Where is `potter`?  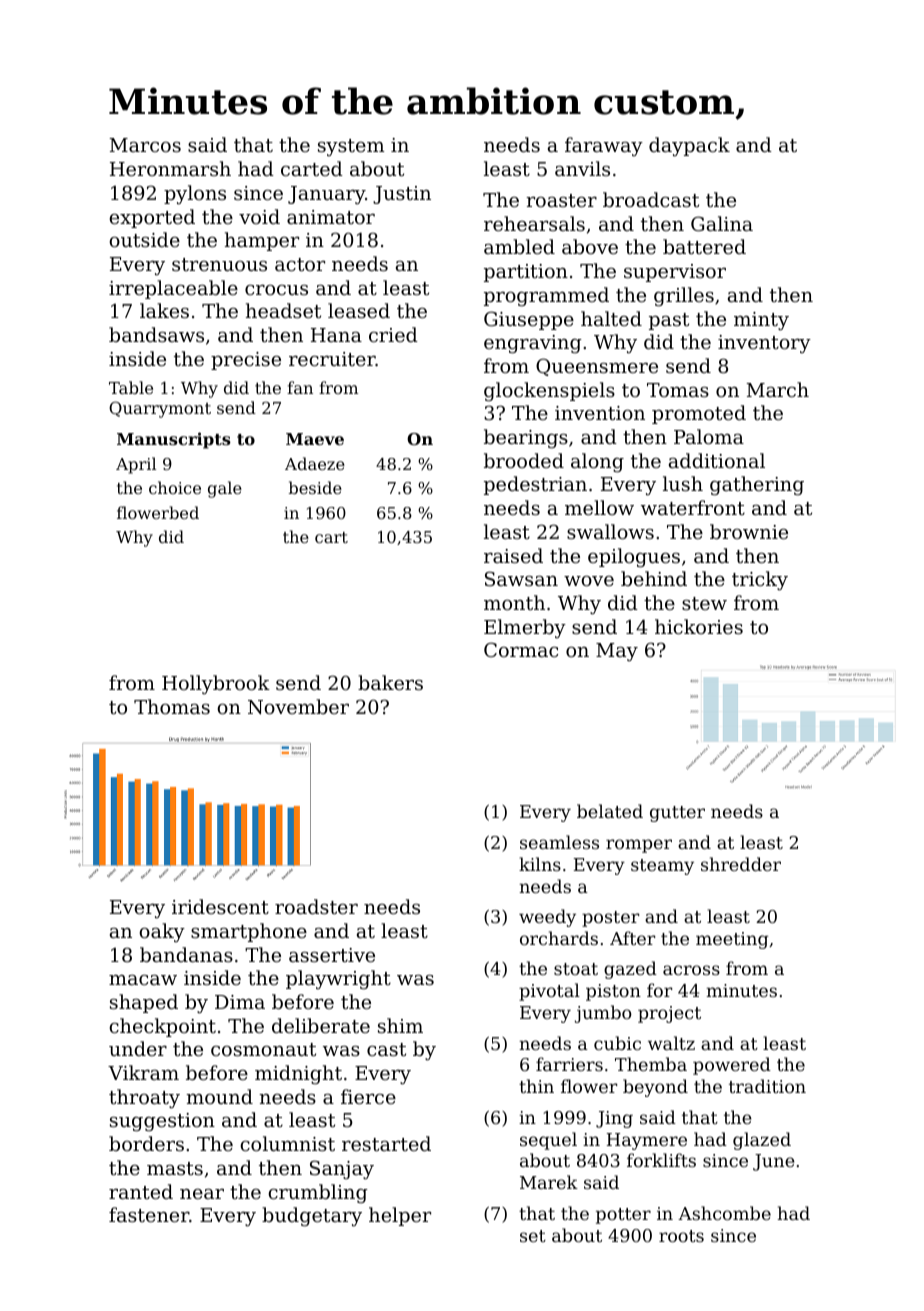
potter is located at coordinates (623, 1216).
